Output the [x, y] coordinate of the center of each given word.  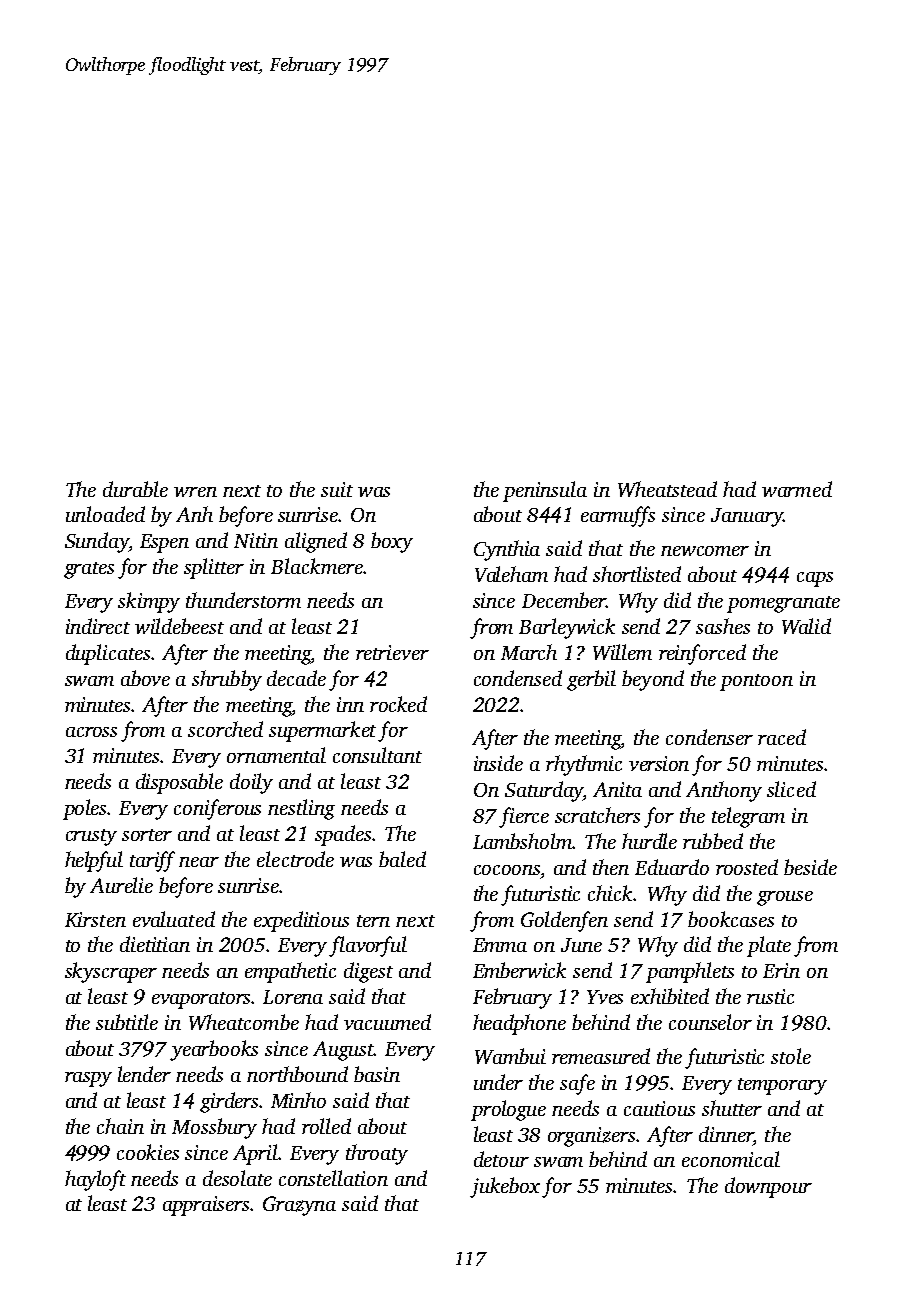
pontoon [756, 682]
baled [402, 859]
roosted [747, 867]
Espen [164, 543]
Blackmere [317, 566]
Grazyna [299, 1206]
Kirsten [95, 919]
